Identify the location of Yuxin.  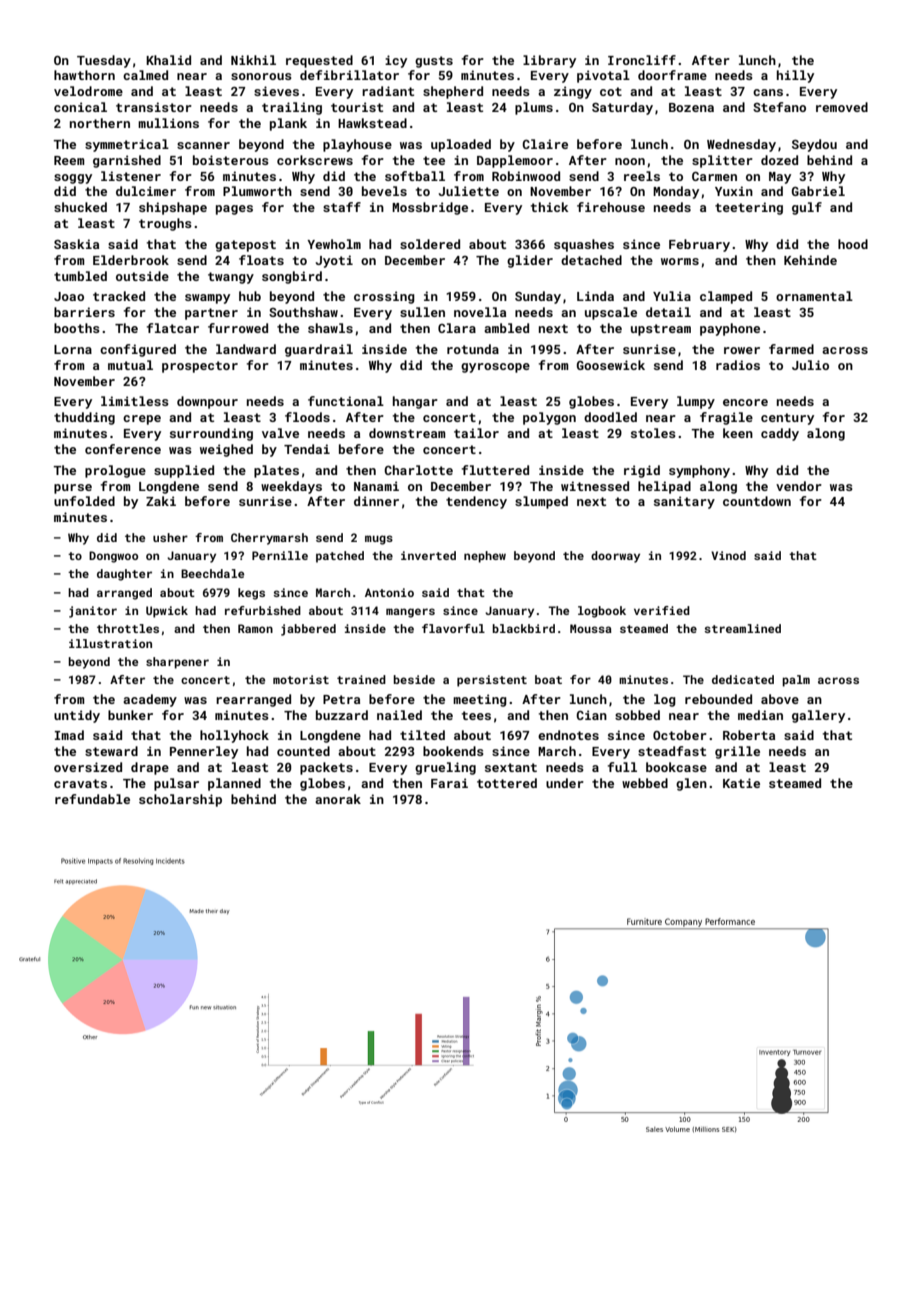
(734, 191).
